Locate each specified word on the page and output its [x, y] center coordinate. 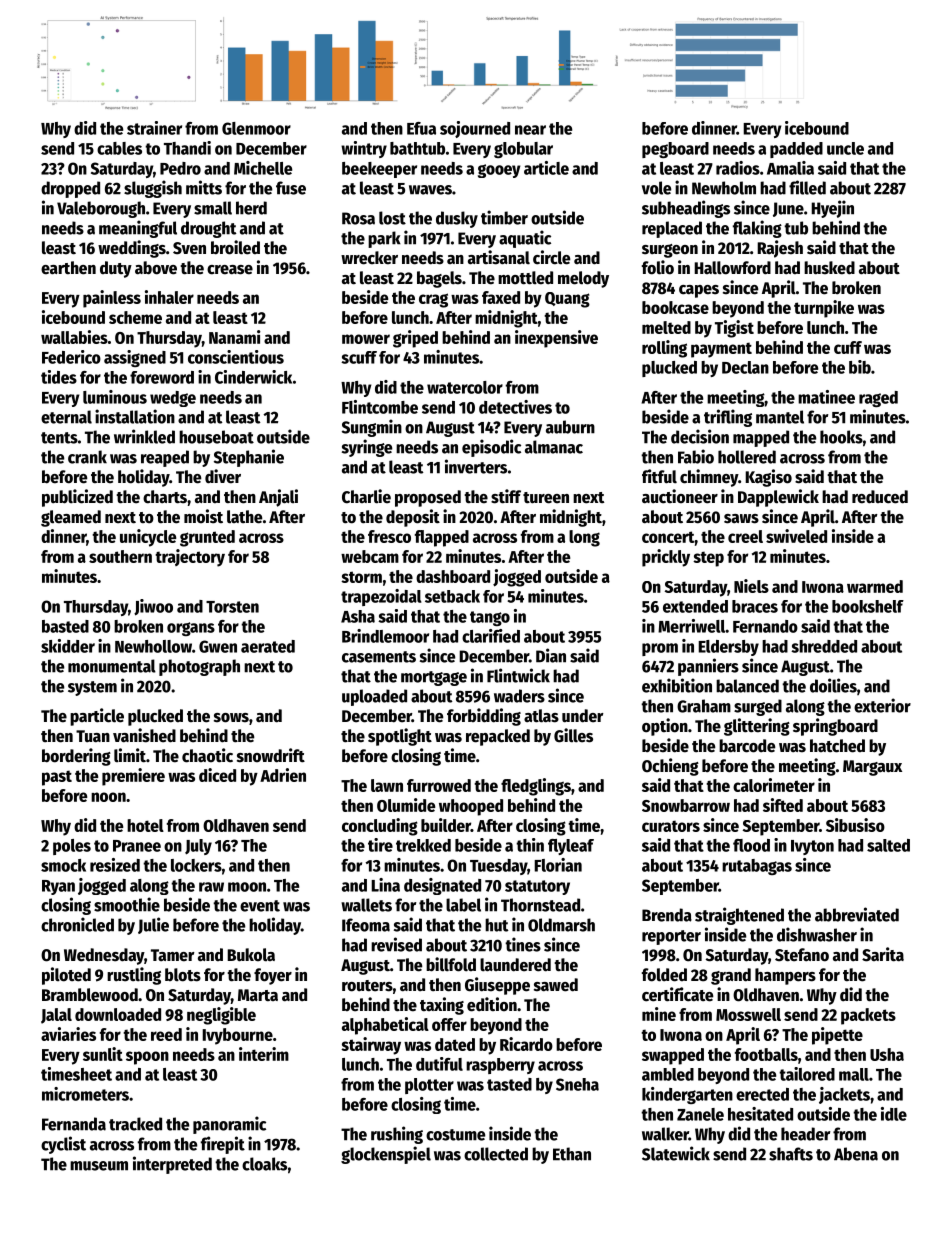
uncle [845, 148]
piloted [66, 976]
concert [668, 537]
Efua [421, 128]
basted [65, 626]
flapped [442, 538]
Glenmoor [256, 128]
